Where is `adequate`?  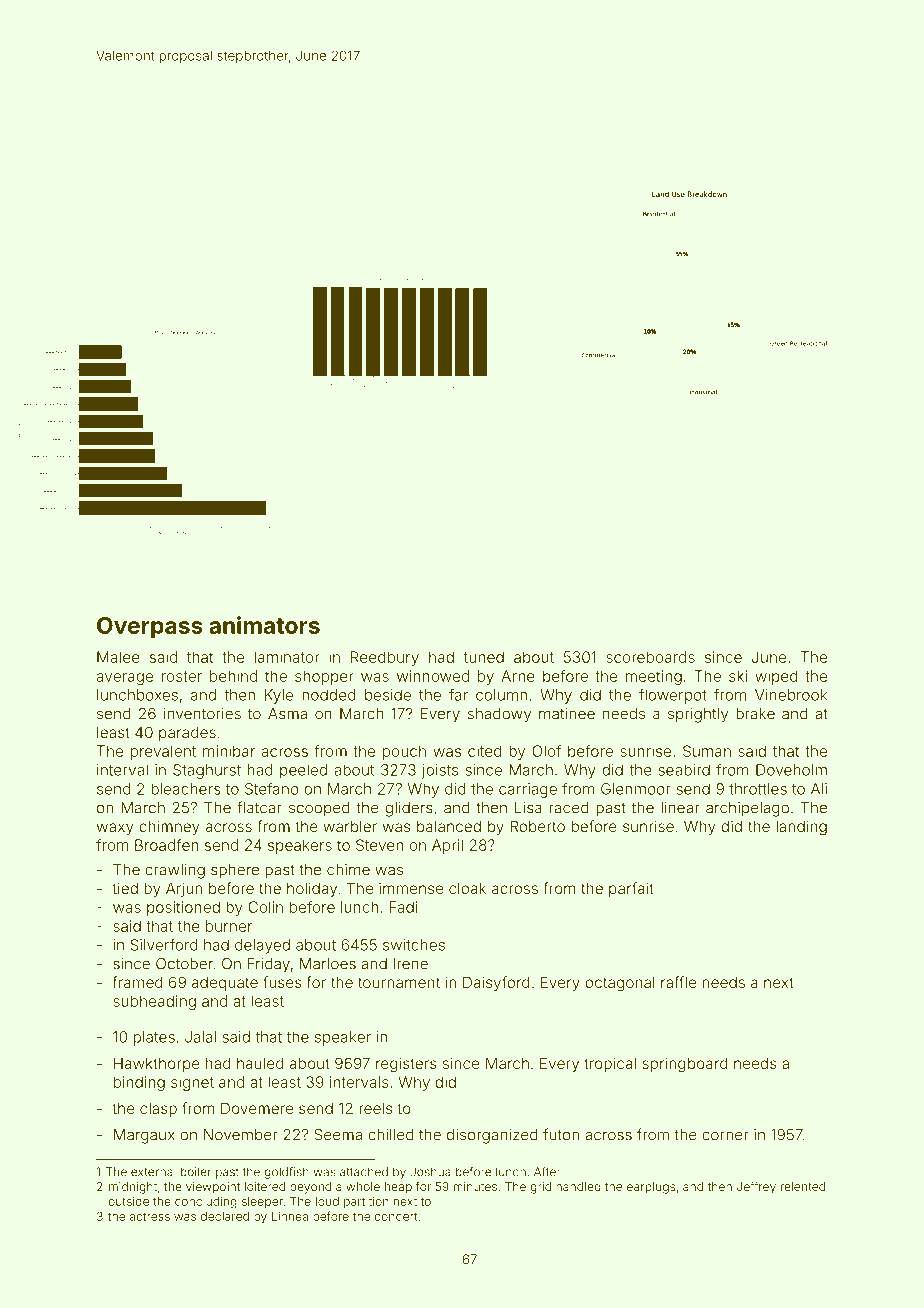
adequate is located at coordinates (225, 984).
